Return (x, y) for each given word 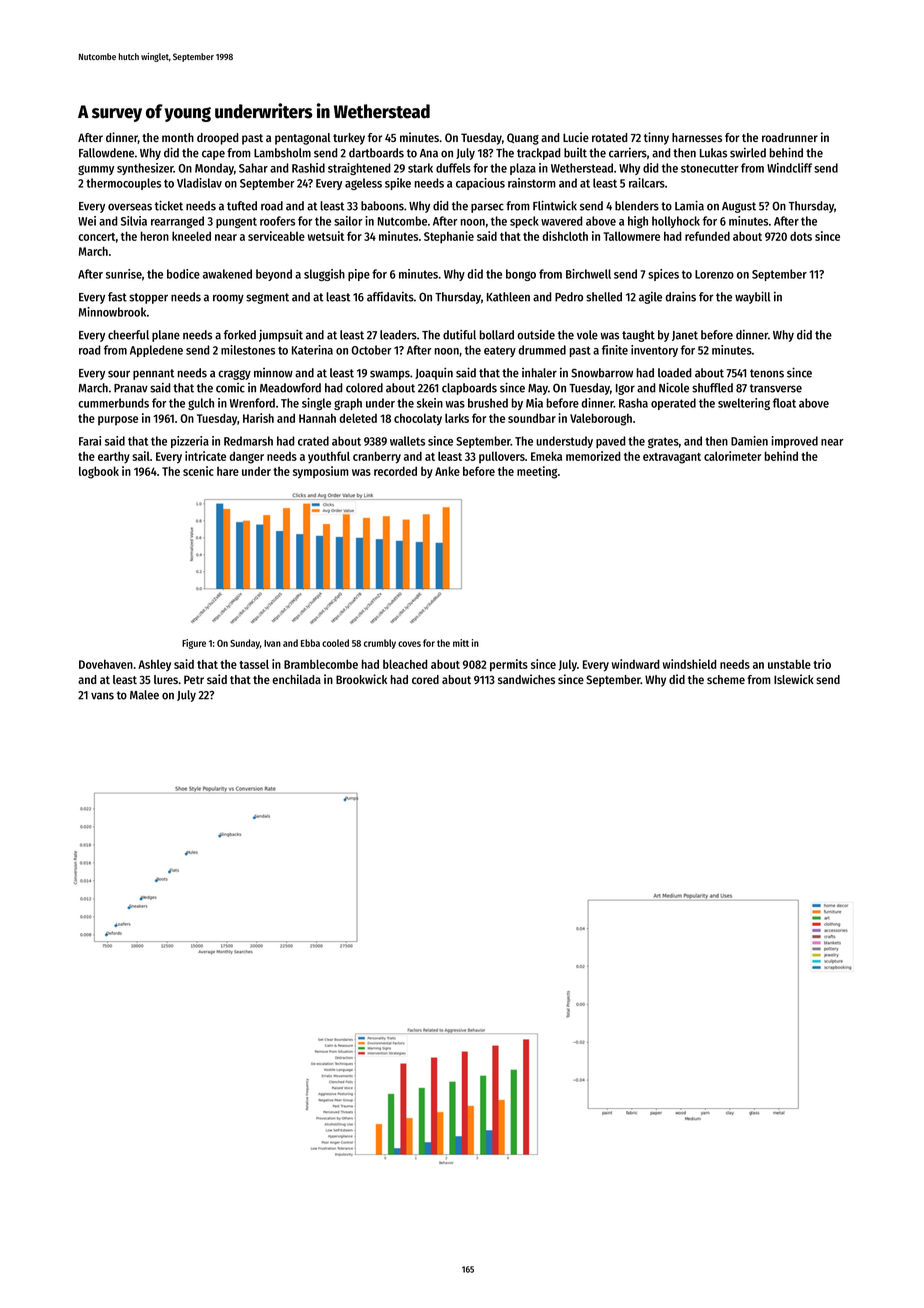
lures (166, 679)
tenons (767, 373)
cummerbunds (113, 403)
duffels (453, 168)
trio (822, 664)
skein (430, 403)
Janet (685, 336)
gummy (96, 170)
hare (228, 471)
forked (240, 335)
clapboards (469, 389)
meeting (537, 472)
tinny (656, 138)
